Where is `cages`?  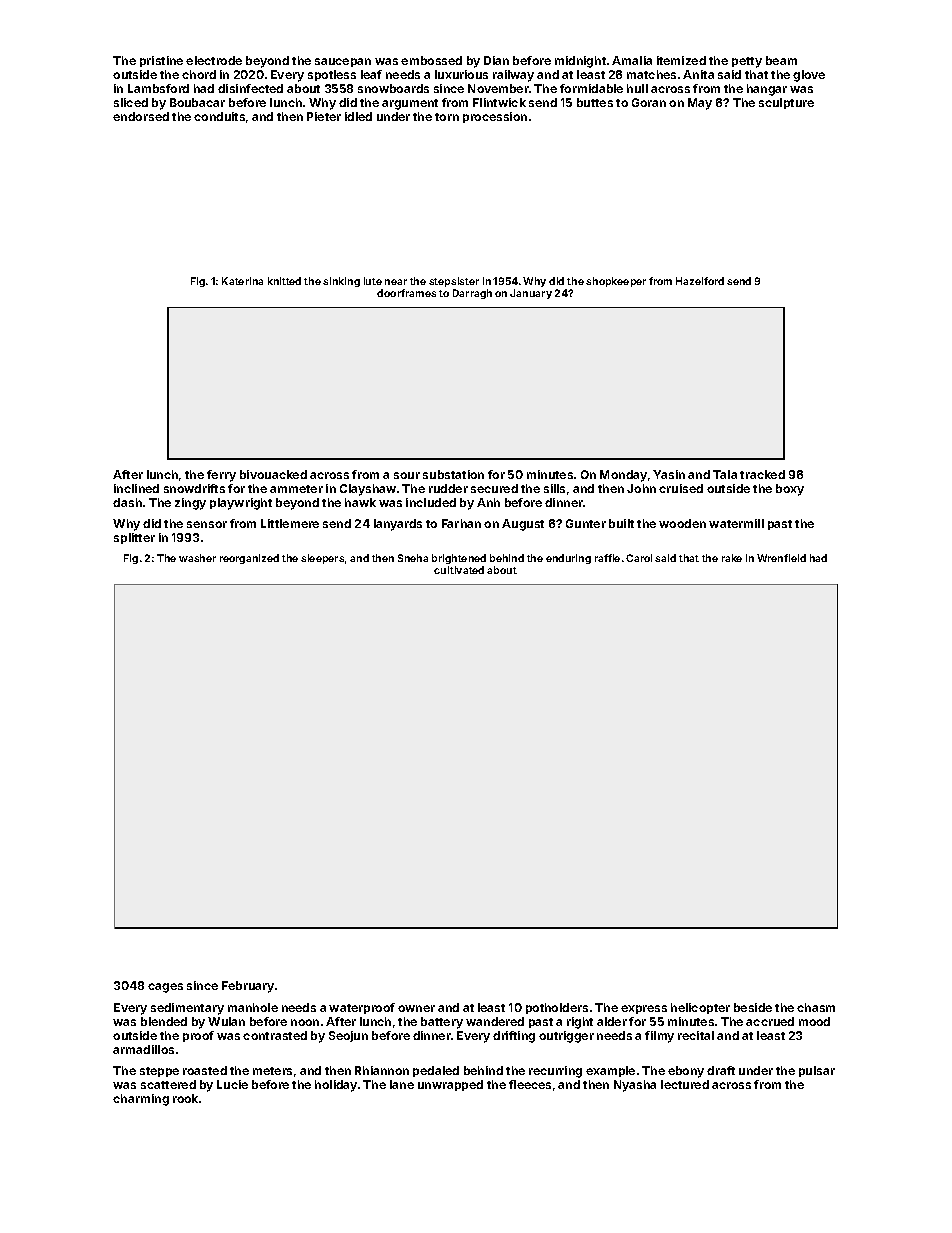
cages is located at coordinates (165, 988).
